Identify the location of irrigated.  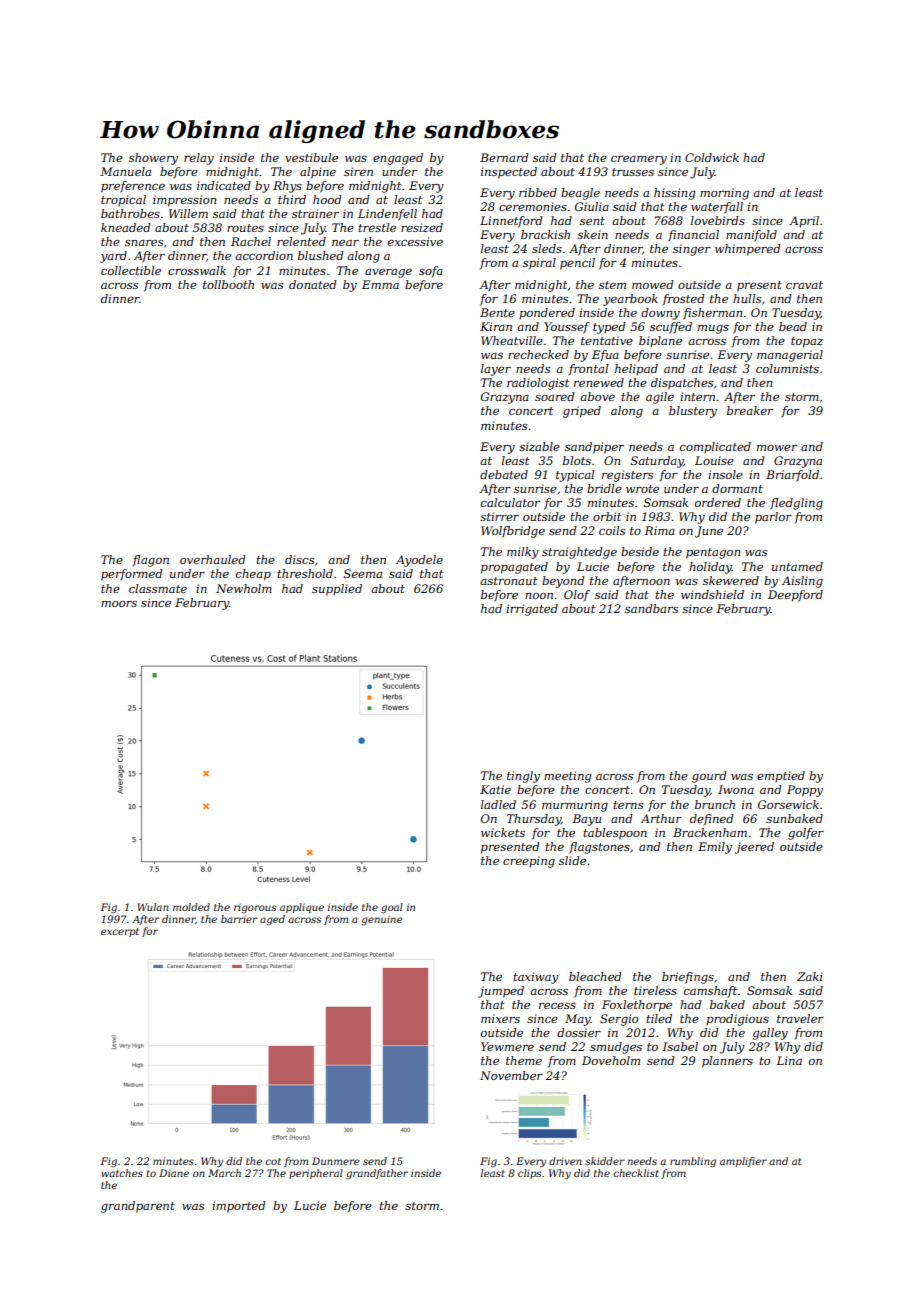
(532, 610).
